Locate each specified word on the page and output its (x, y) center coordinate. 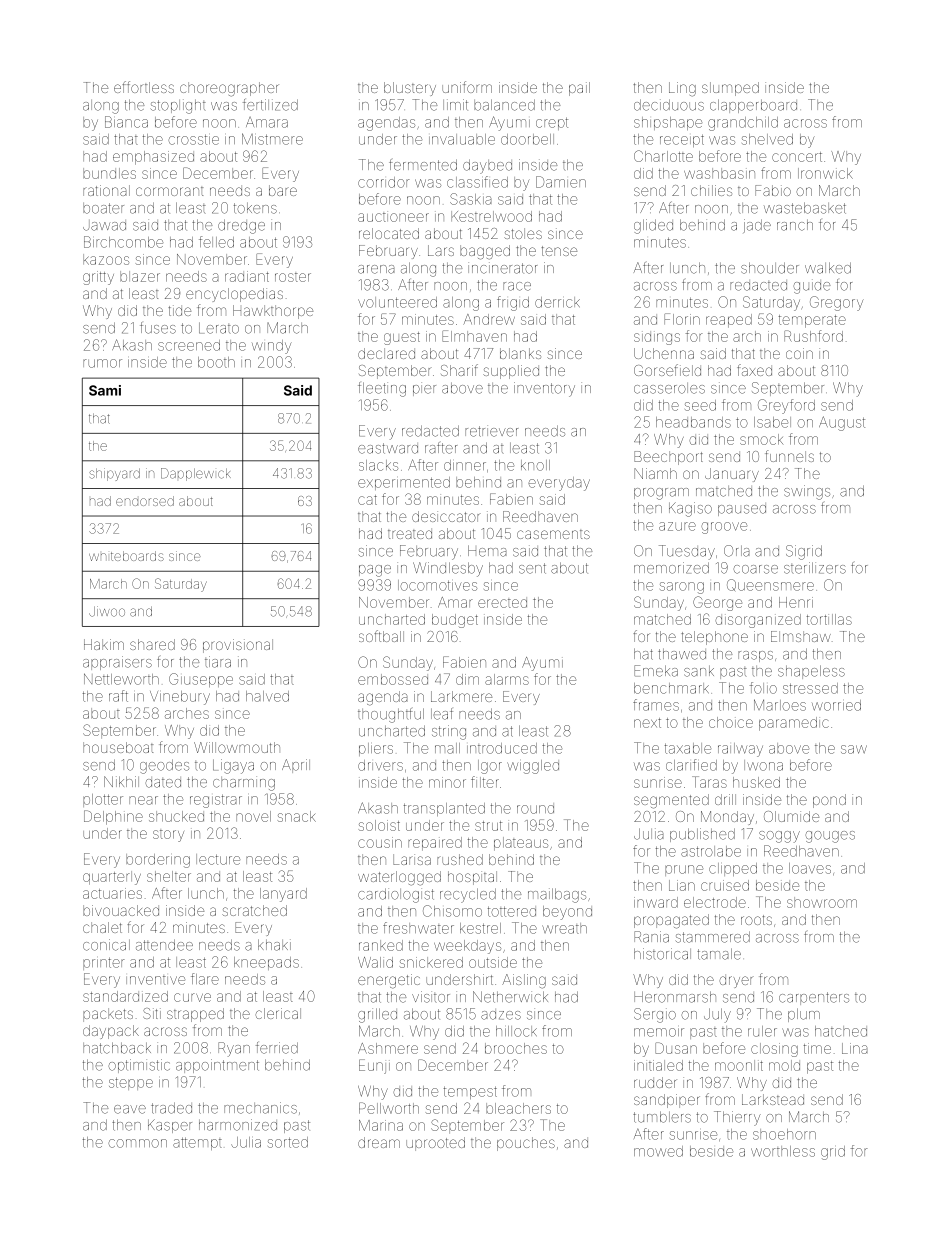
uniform (467, 87)
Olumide (791, 816)
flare (205, 979)
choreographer (229, 89)
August (842, 423)
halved (267, 696)
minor (447, 782)
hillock (516, 1031)
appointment (217, 1066)
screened (189, 345)
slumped (730, 89)
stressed (810, 688)
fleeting (382, 389)
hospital (472, 878)
